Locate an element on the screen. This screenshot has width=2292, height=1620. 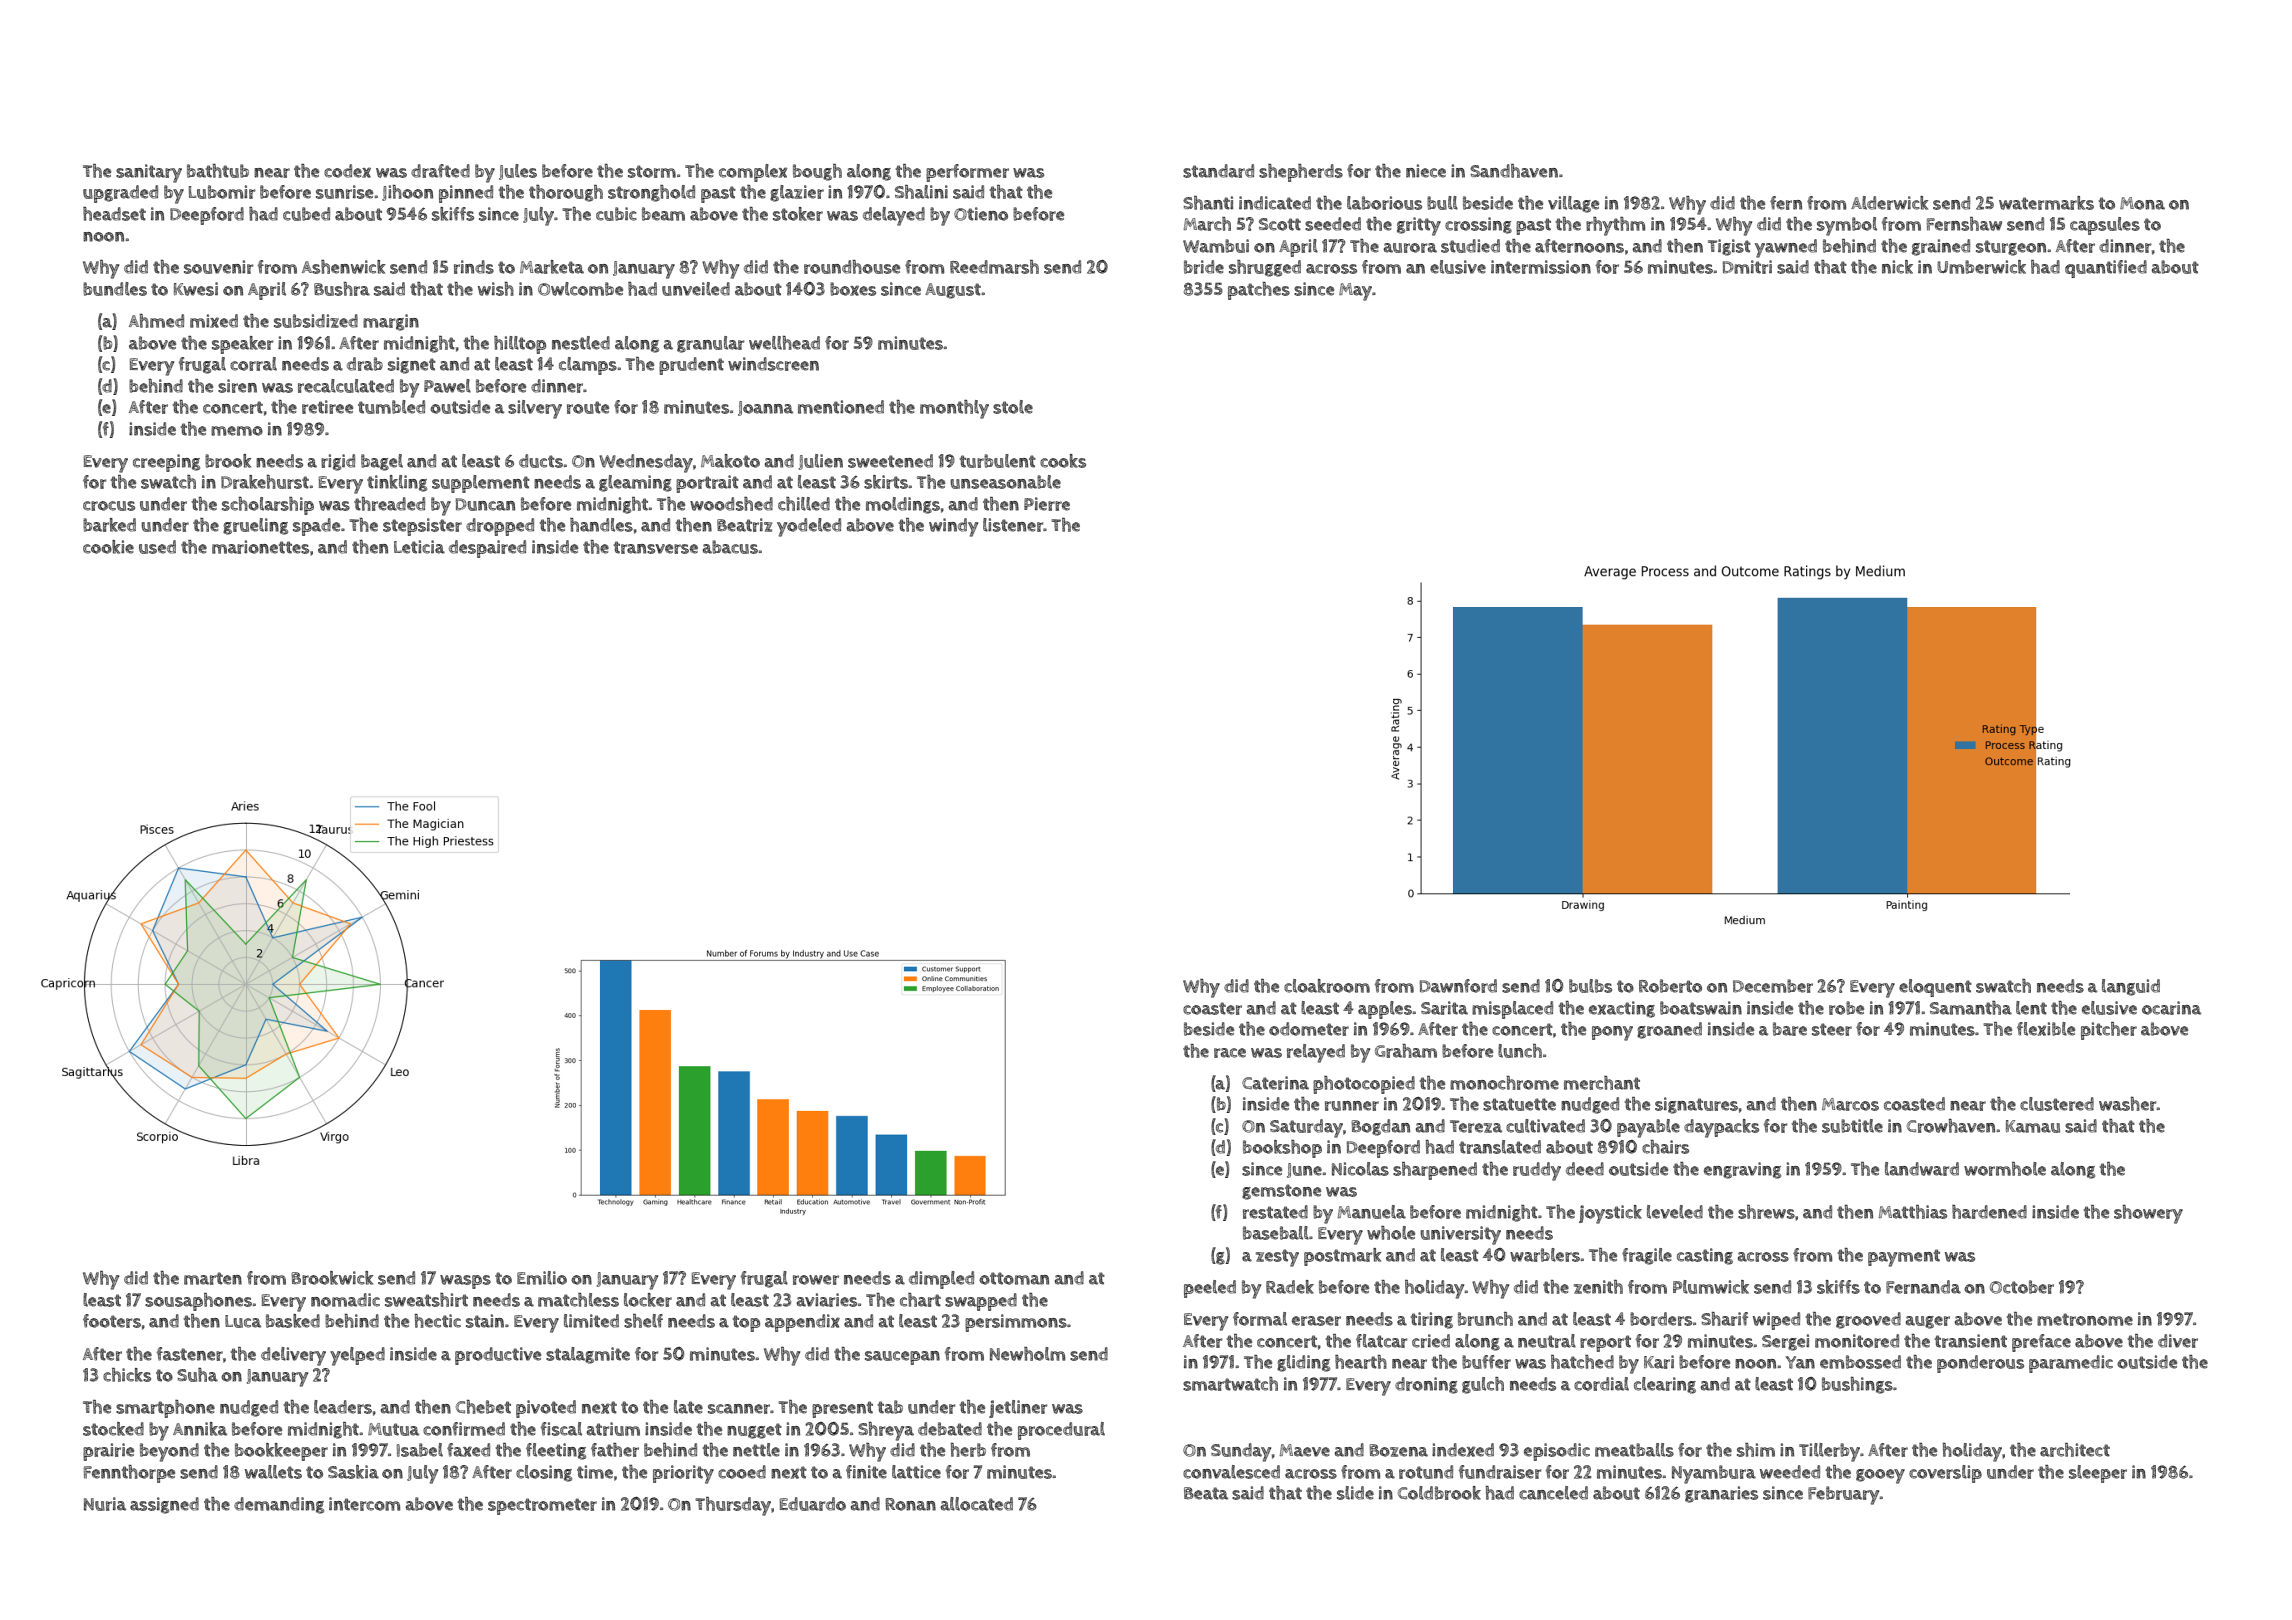
despaired is located at coordinates (487, 549).
